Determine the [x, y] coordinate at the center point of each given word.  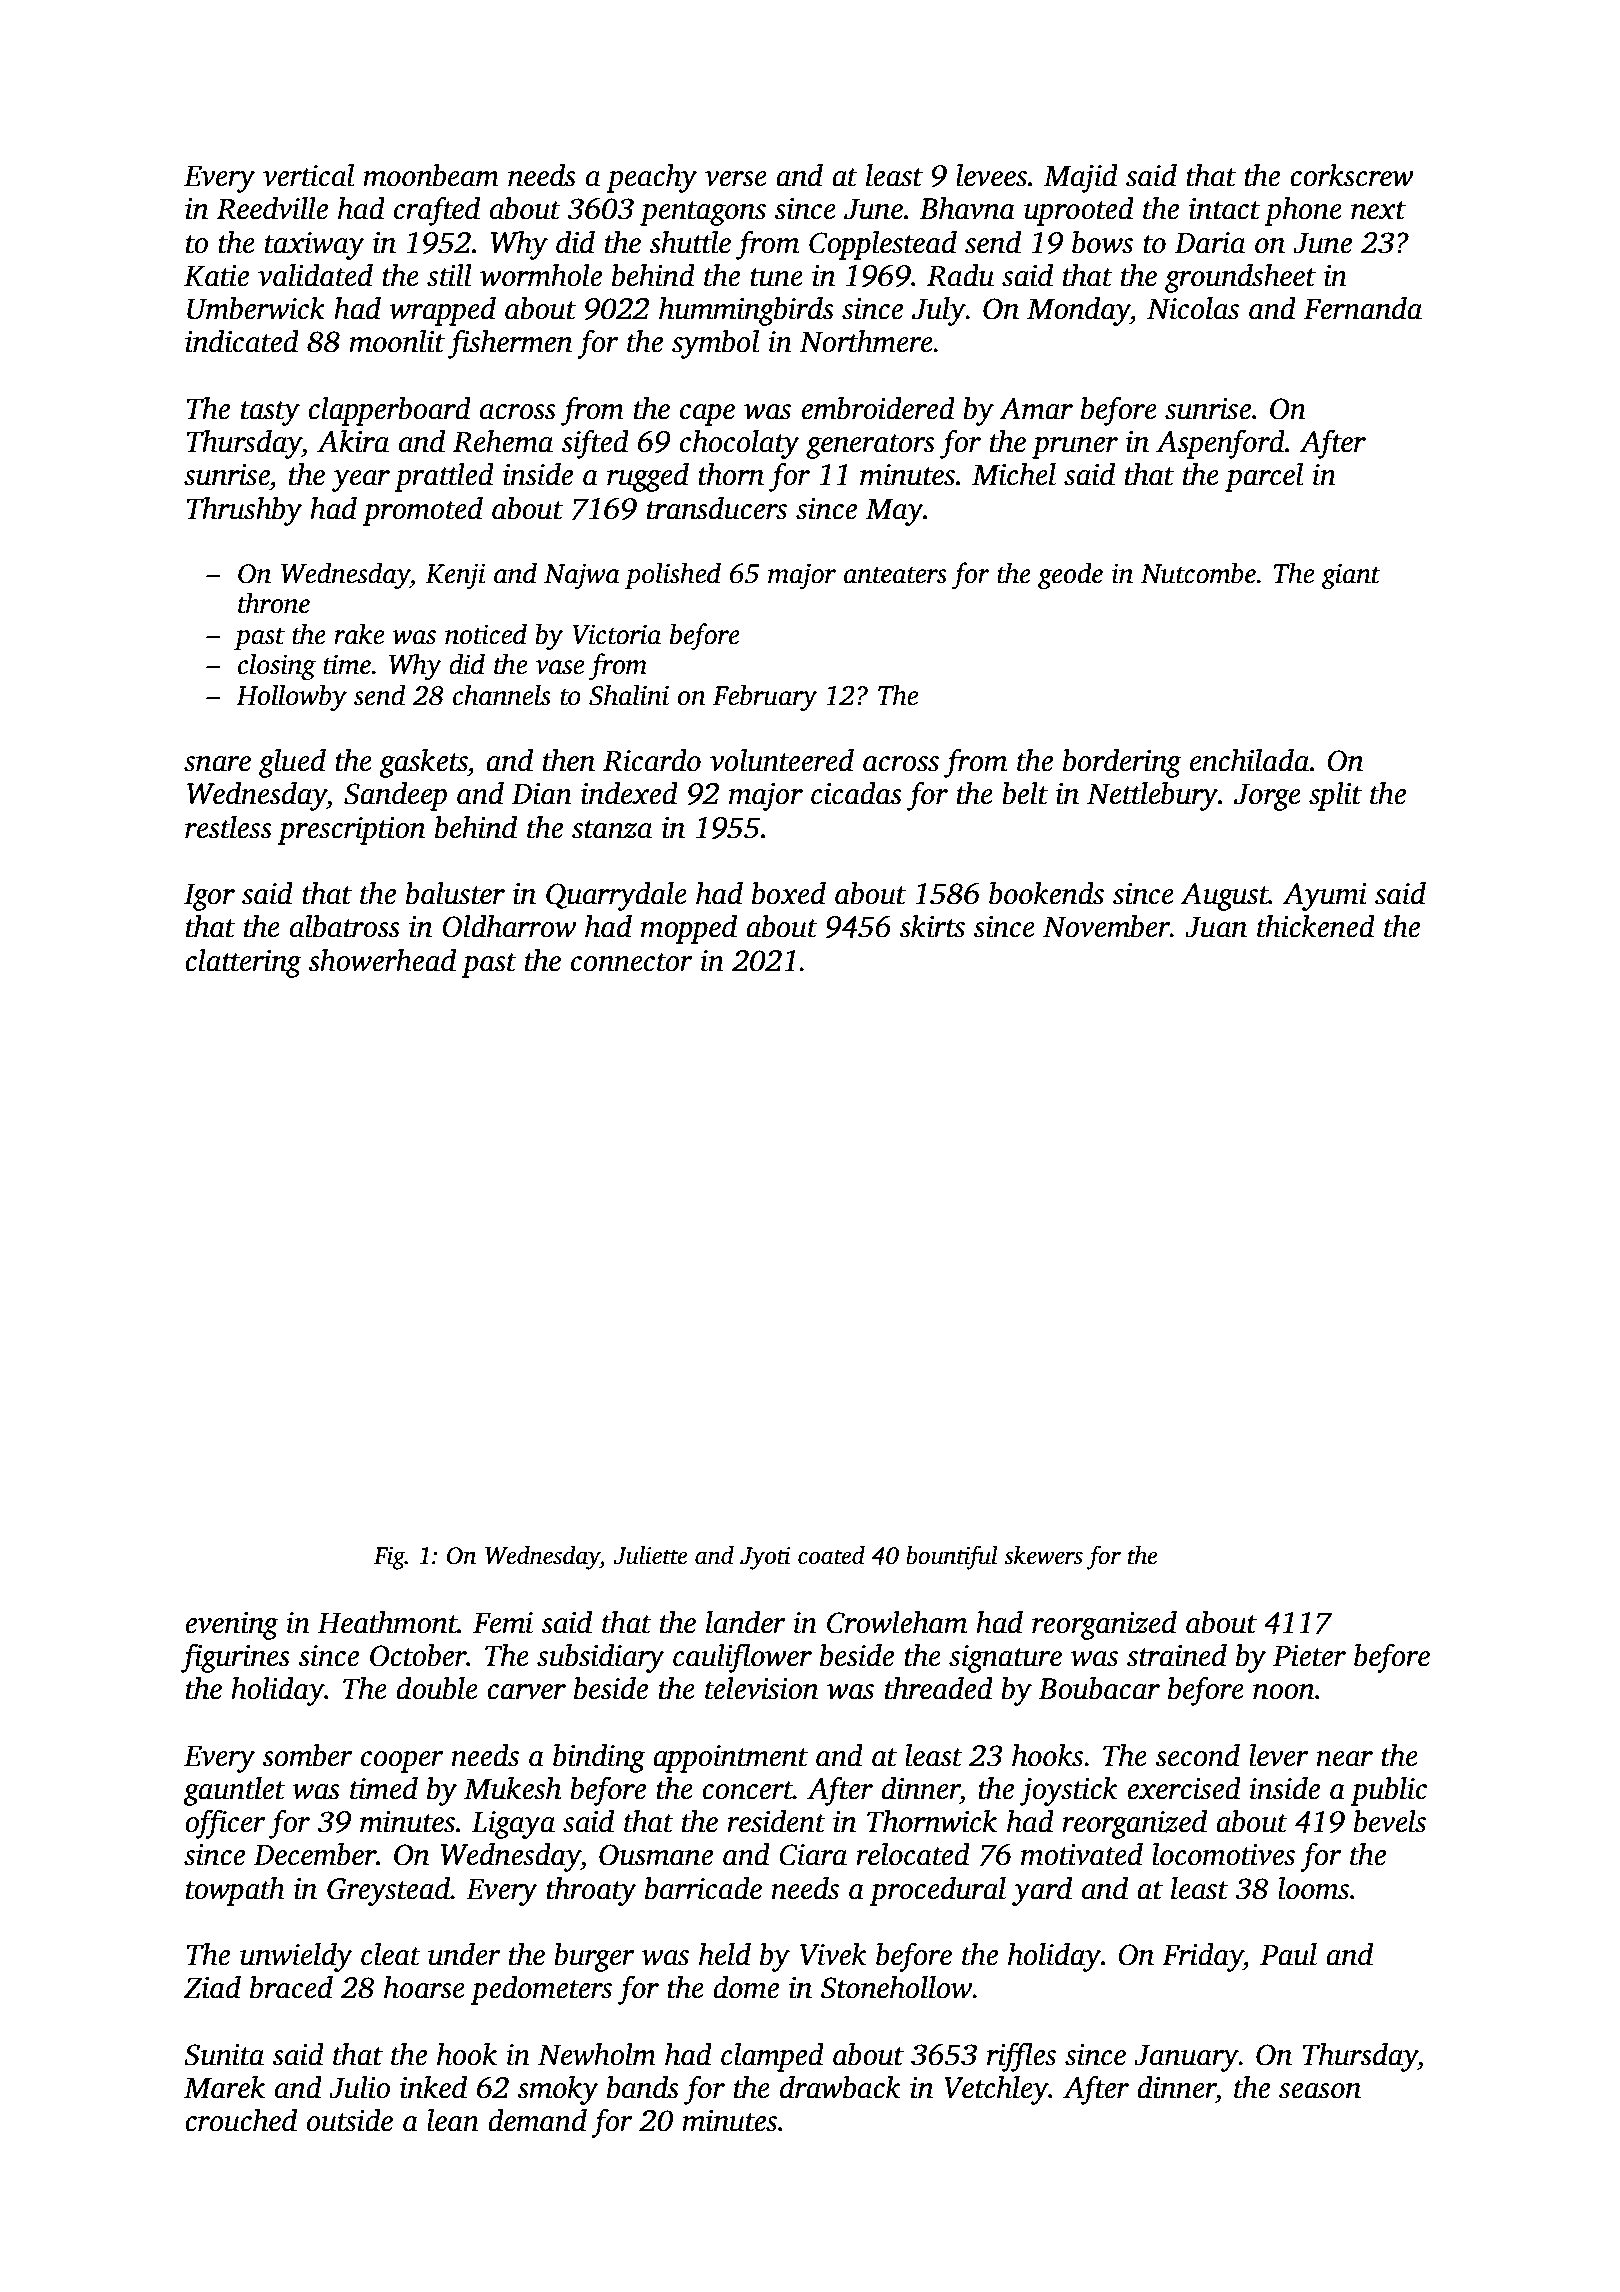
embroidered [878, 408]
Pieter [1309, 1656]
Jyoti [765, 1558]
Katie [216, 276]
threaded [939, 1688]
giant [1351, 576]
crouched [241, 2120]
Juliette [651, 1555]
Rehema [503, 441]
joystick [1069, 1791]
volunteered [782, 760]
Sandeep [395, 796]
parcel [1264, 477]
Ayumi [1325, 897]
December [315, 1854]
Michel [1014, 474]
